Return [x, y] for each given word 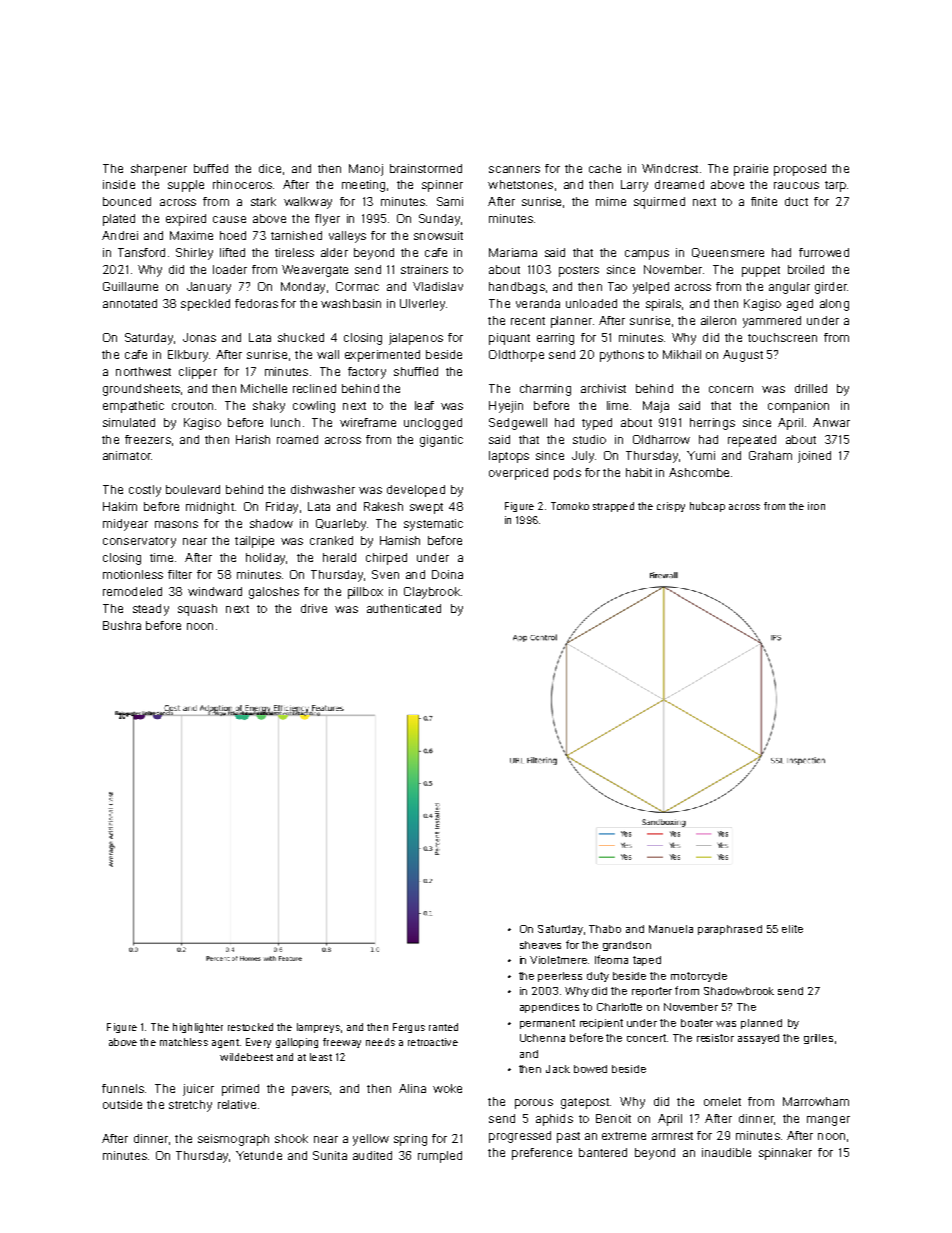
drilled [811, 388]
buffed [211, 168]
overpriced [518, 474]
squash [197, 610]
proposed [800, 170]
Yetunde [259, 1155]
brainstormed [426, 168]
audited [372, 1155]
